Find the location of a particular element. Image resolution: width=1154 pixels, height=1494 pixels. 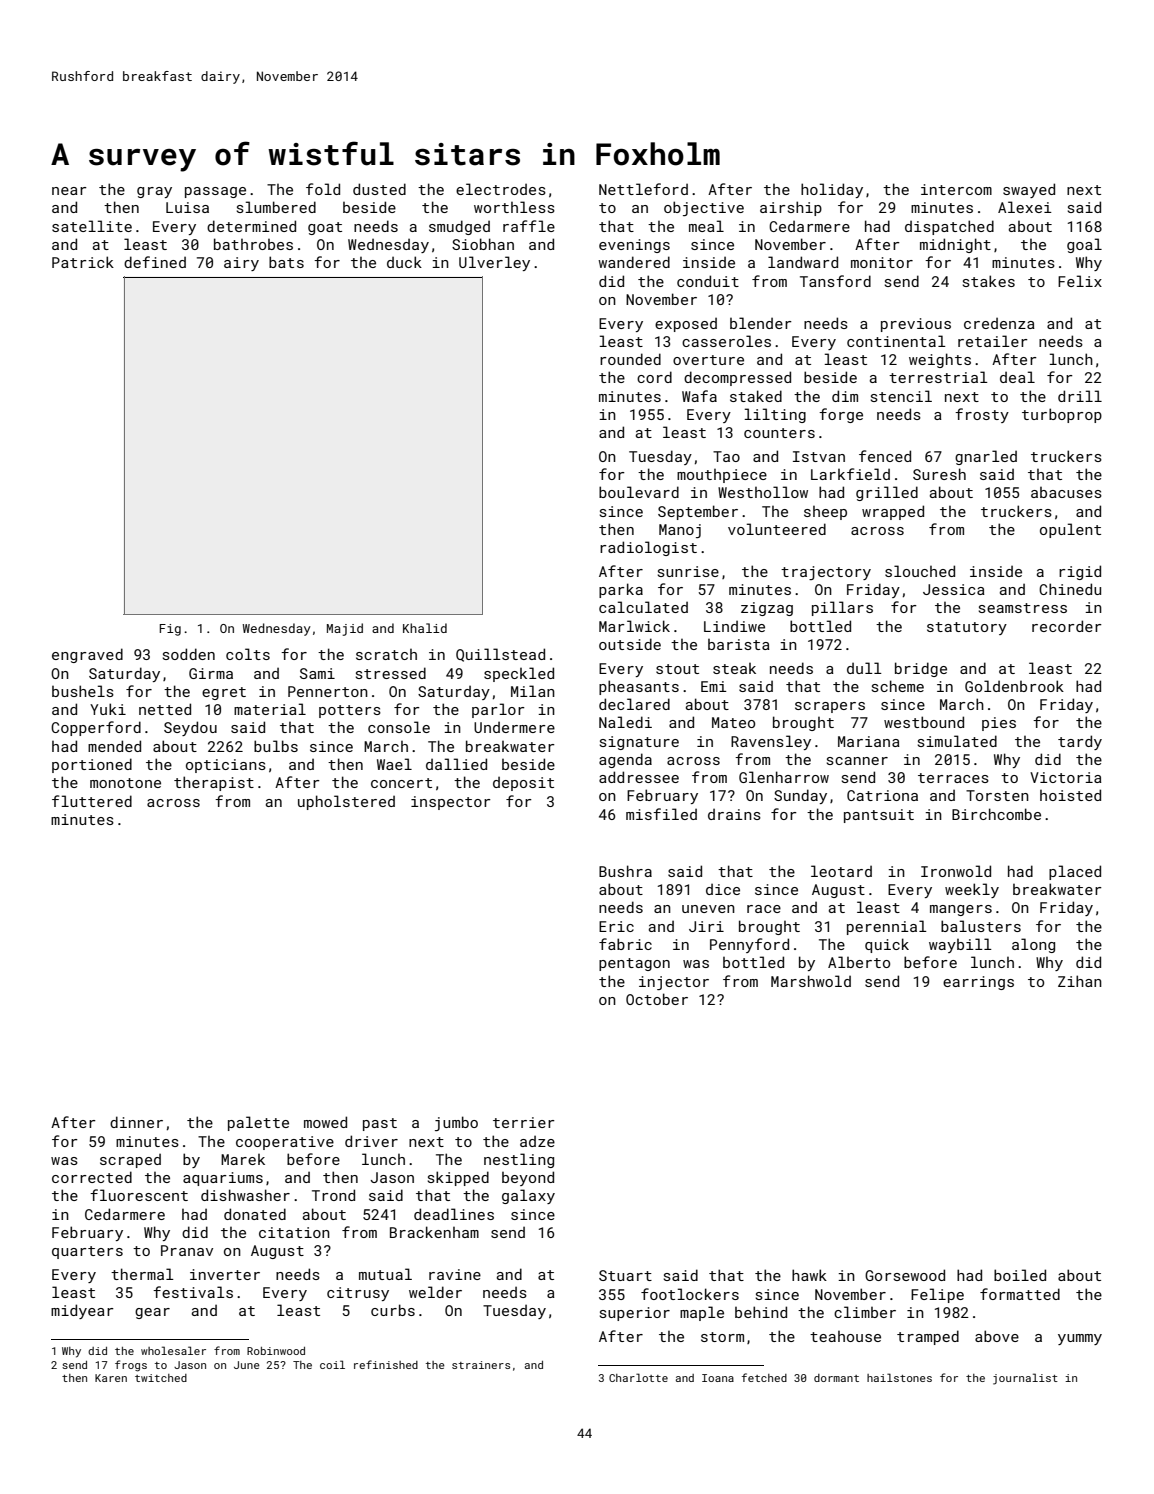

fold is located at coordinates (323, 189).
